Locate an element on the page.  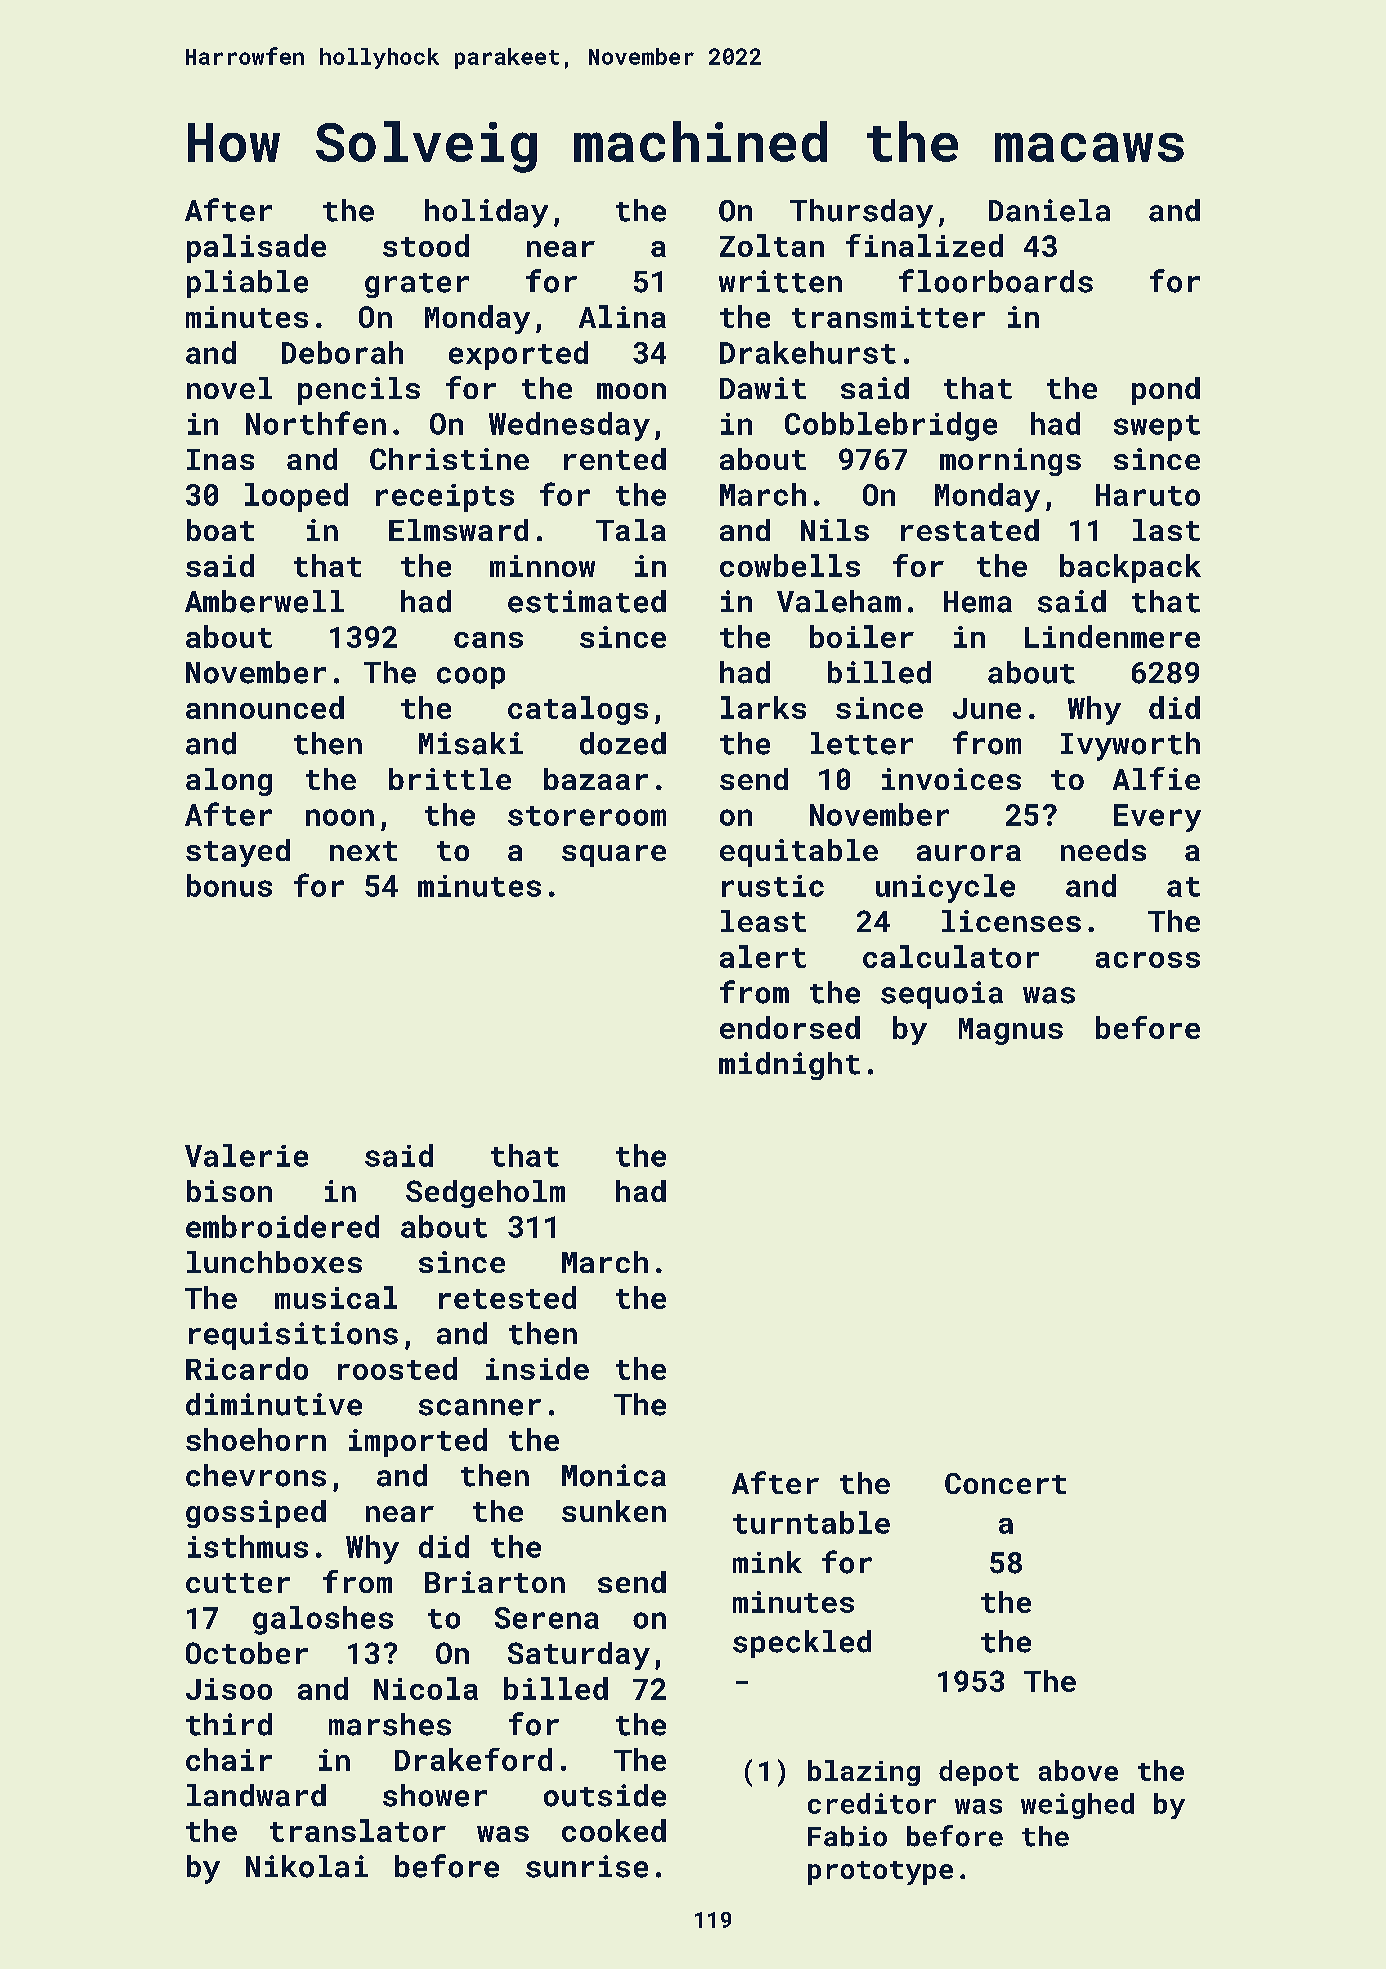
Daniela is located at coordinates (1049, 210).
